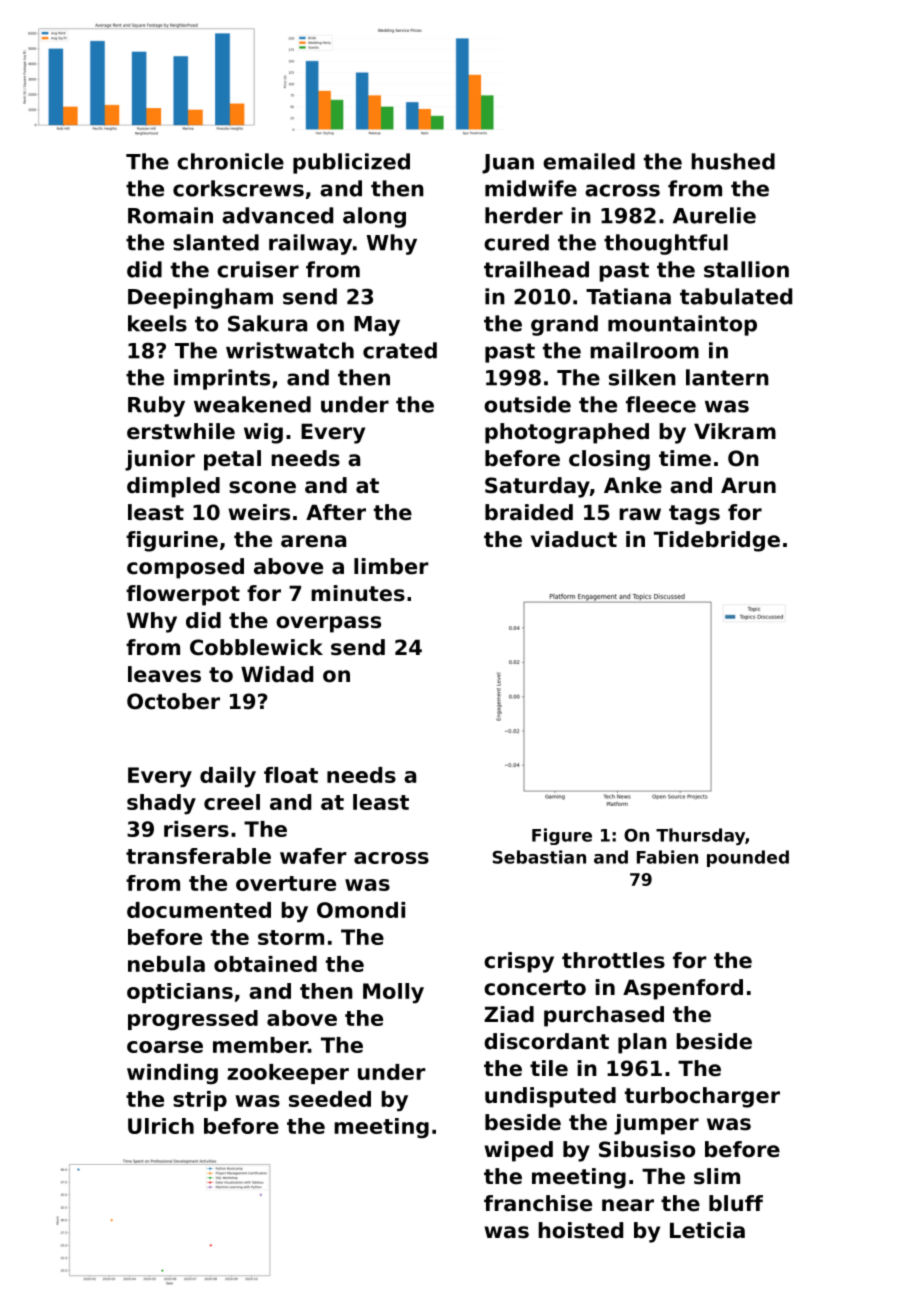  What do you see at coordinates (222, 379) in the screenshot?
I see `imprints` at bounding box center [222, 379].
